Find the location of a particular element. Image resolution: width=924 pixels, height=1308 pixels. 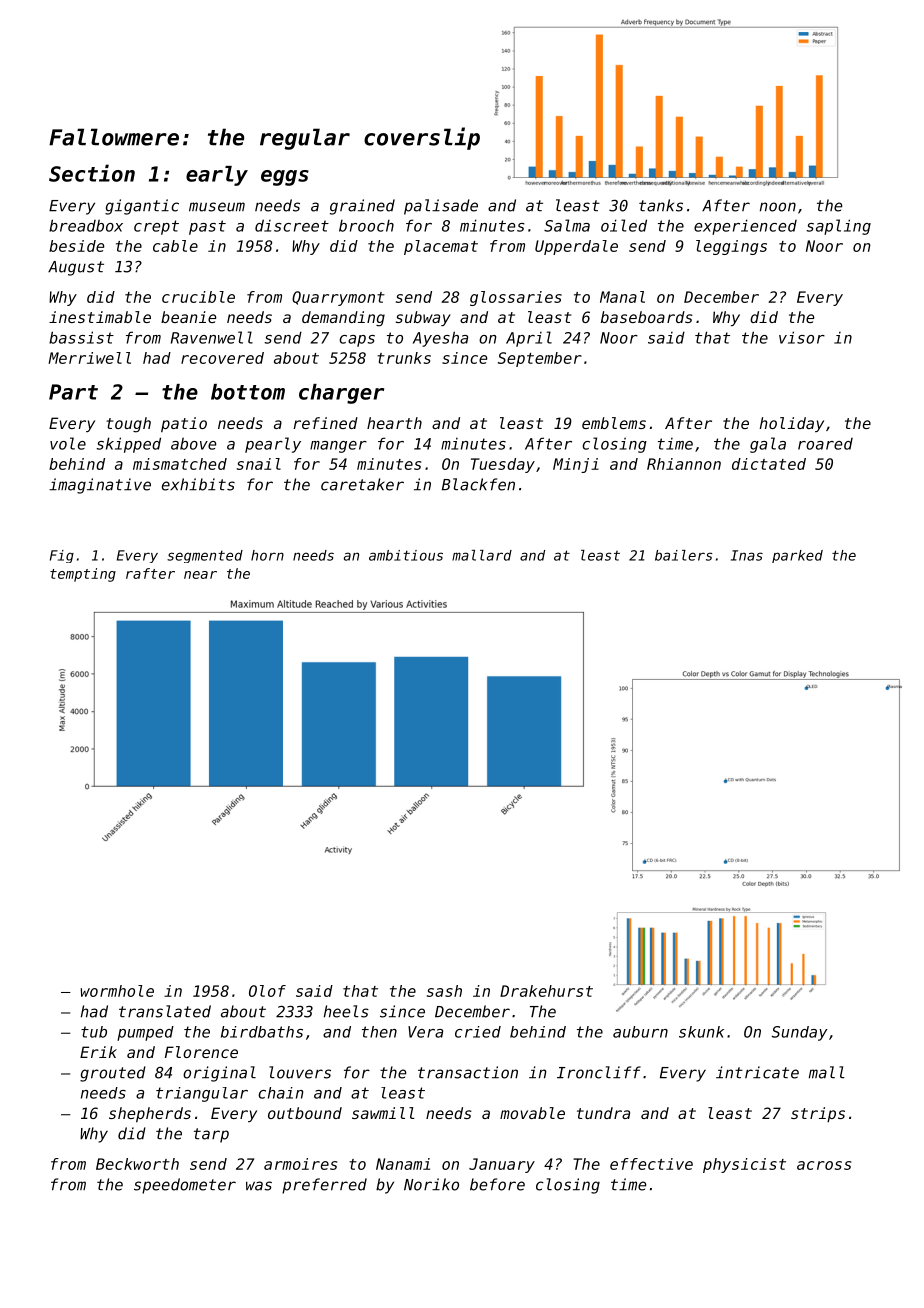

noon is located at coordinates (778, 207).
